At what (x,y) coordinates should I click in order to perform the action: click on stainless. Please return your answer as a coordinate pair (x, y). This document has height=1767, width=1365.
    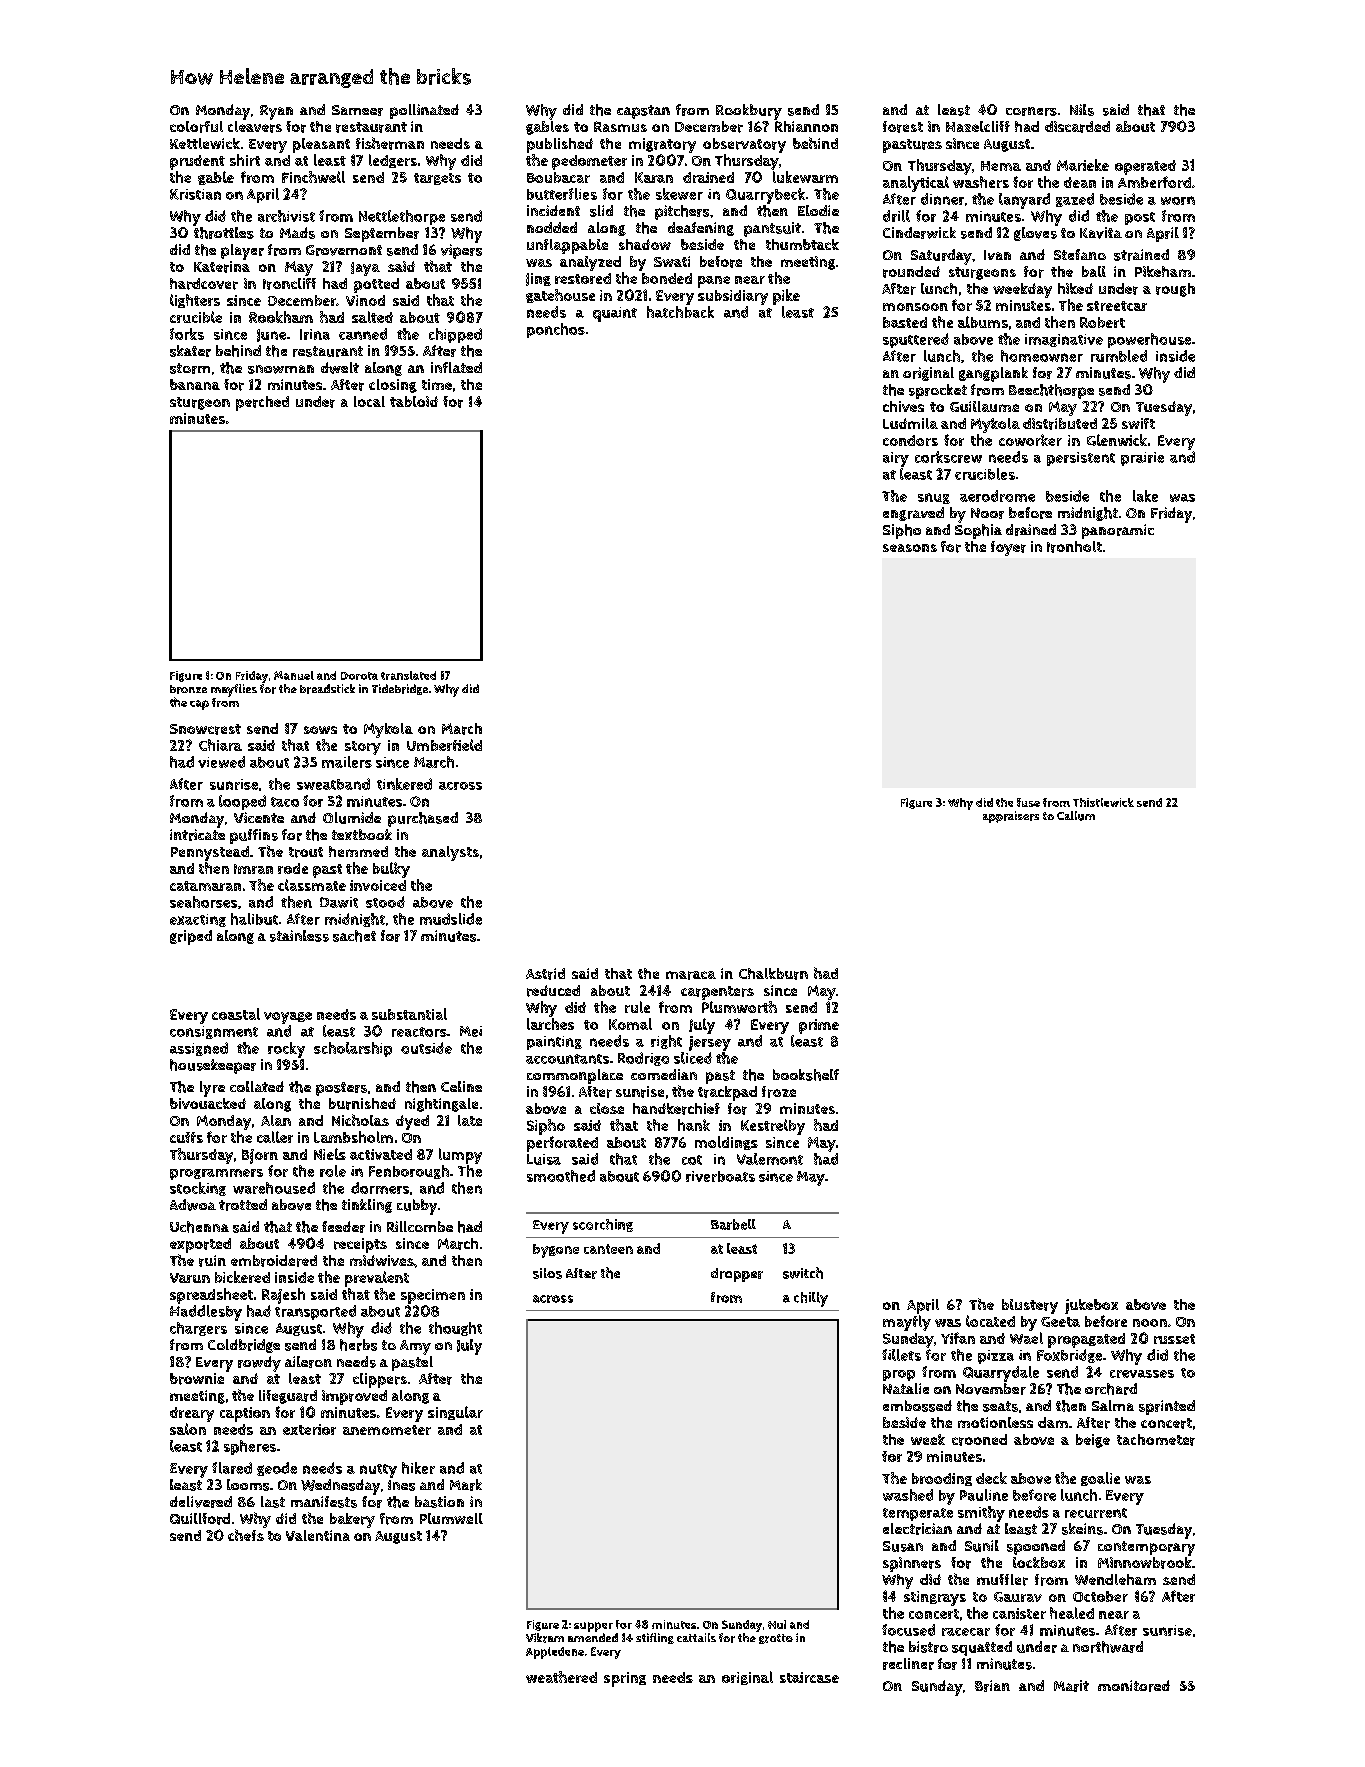
    Looking at the image, I should click on (299, 936).
